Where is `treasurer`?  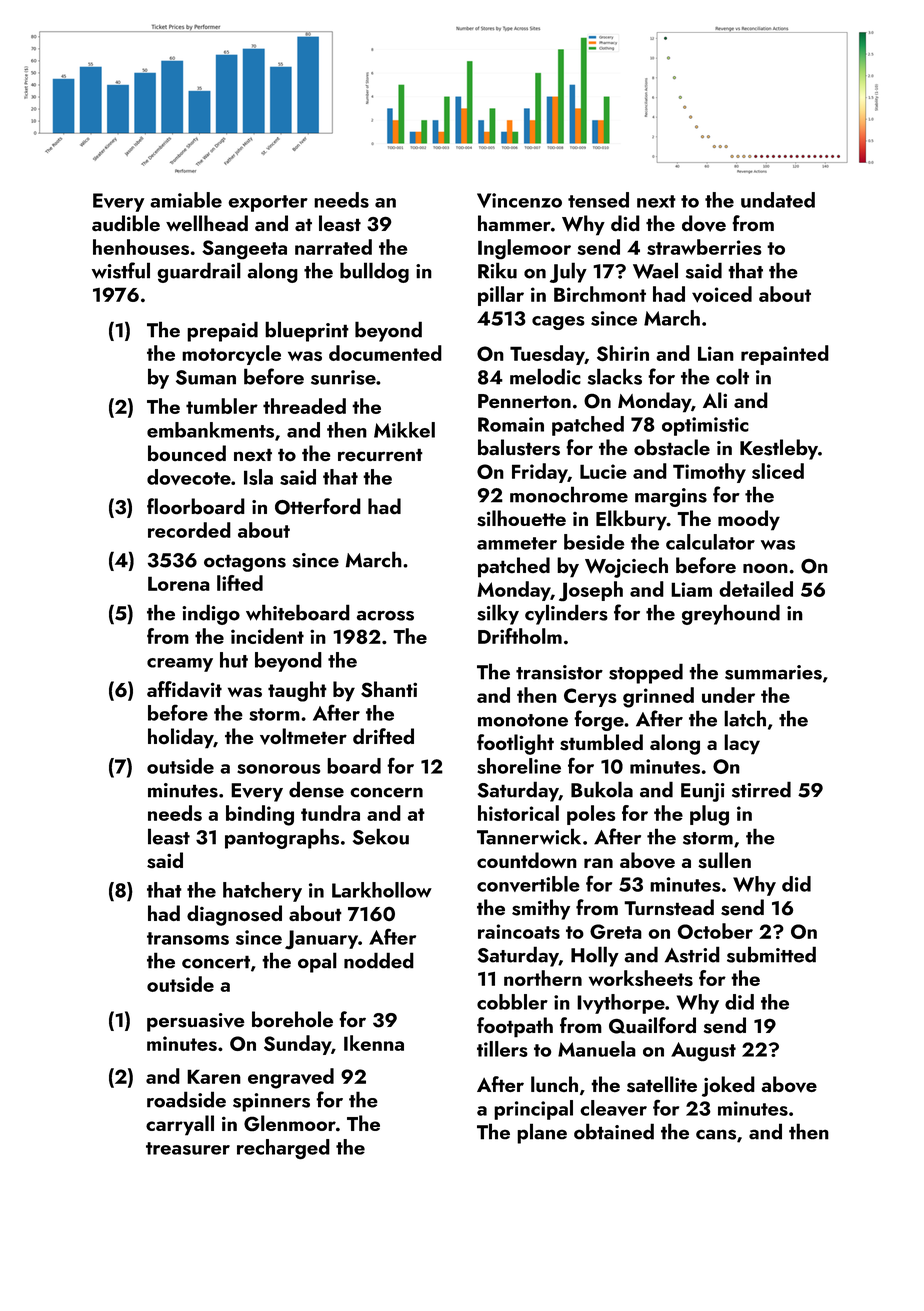
treasurer is located at coordinates (188, 1148).
